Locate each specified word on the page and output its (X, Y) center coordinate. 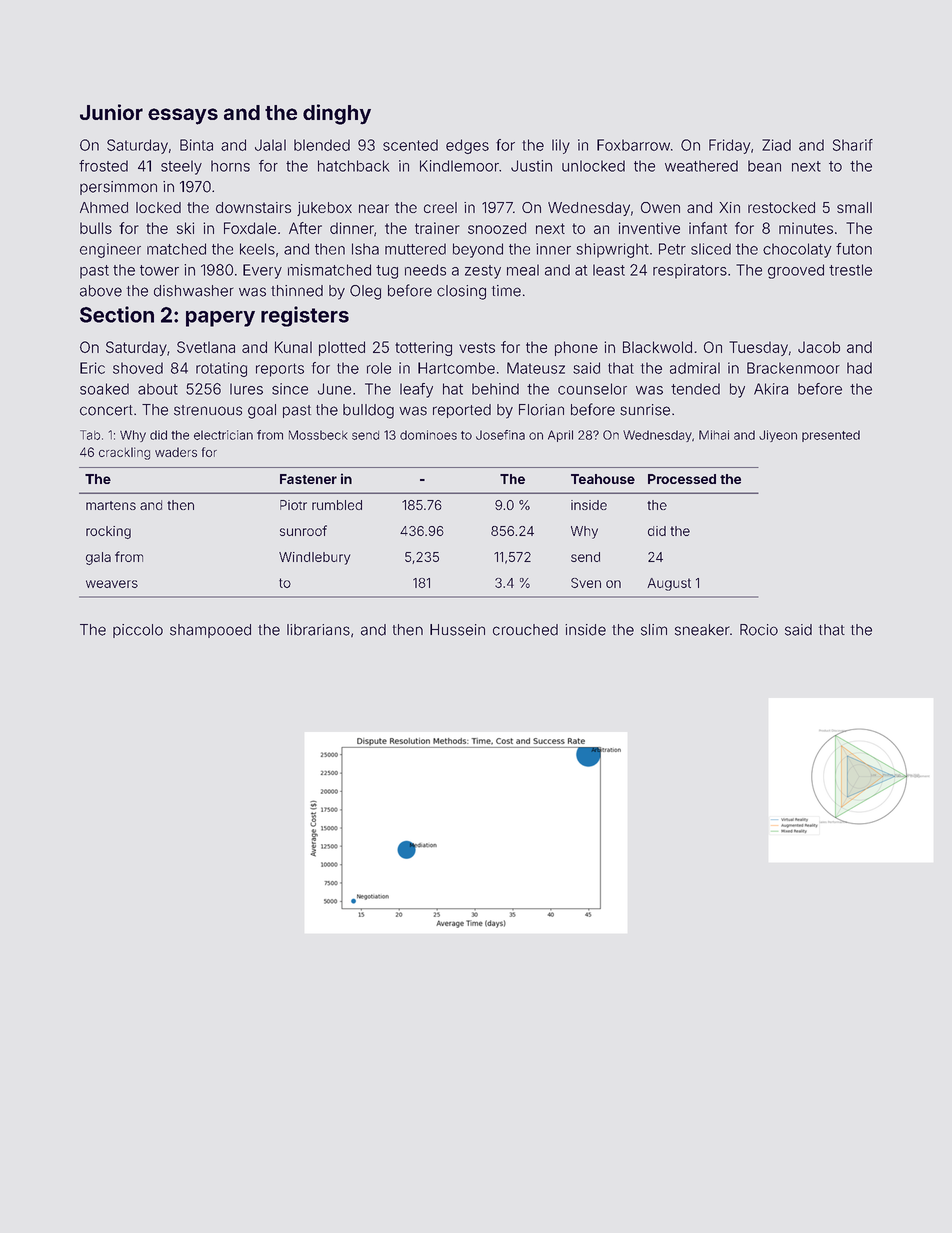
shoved (138, 368)
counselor (592, 389)
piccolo (138, 631)
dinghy (337, 114)
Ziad (776, 145)
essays (183, 116)
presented (831, 436)
